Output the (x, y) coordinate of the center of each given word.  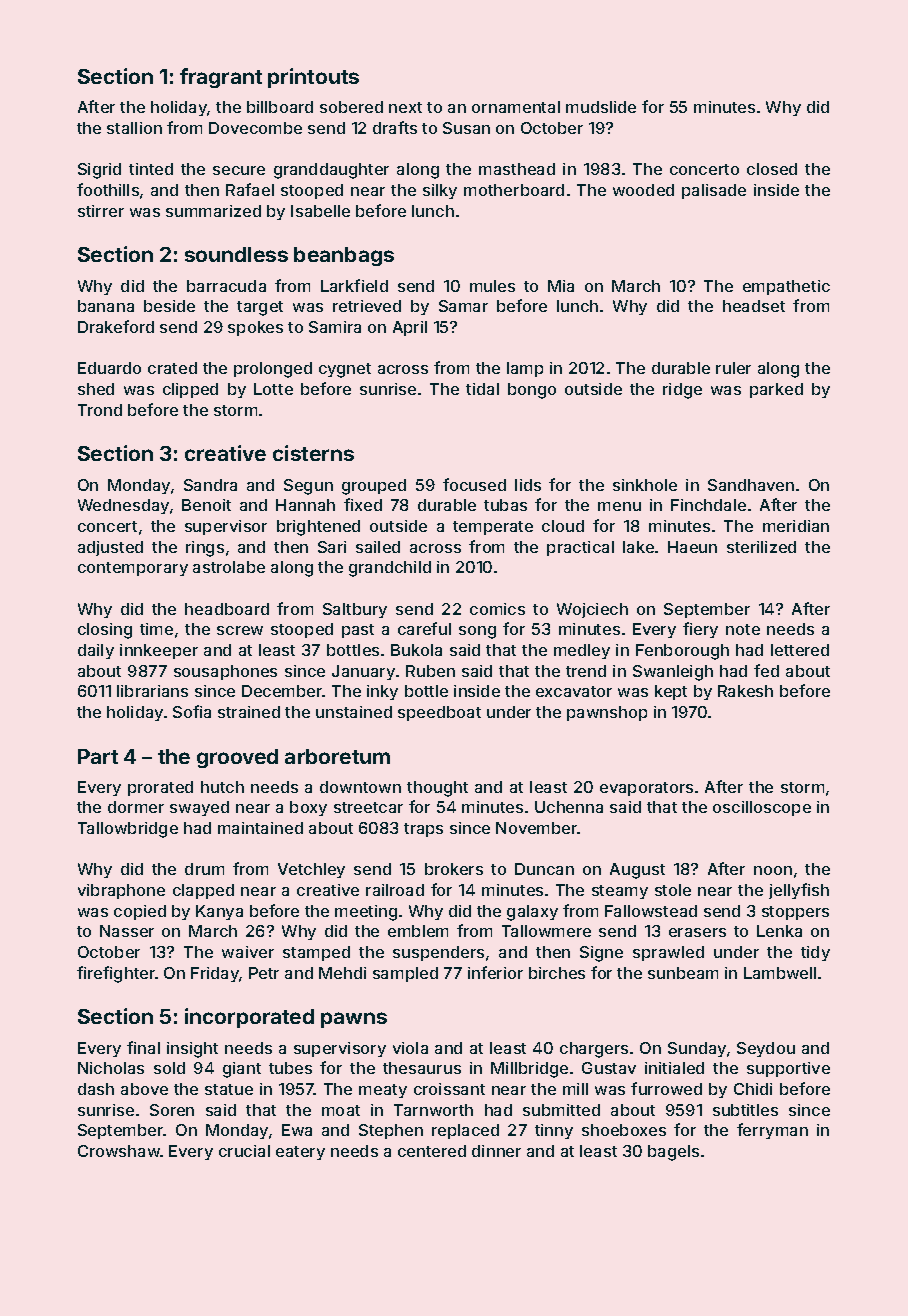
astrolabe (229, 567)
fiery (700, 630)
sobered (351, 107)
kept (671, 692)
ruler (733, 368)
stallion (134, 128)
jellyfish (799, 891)
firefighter (116, 974)
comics (497, 609)
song (477, 632)
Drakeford (116, 326)
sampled (405, 974)
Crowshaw (119, 1151)
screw (240, 630)
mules (492, 286)
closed (772, 169)
